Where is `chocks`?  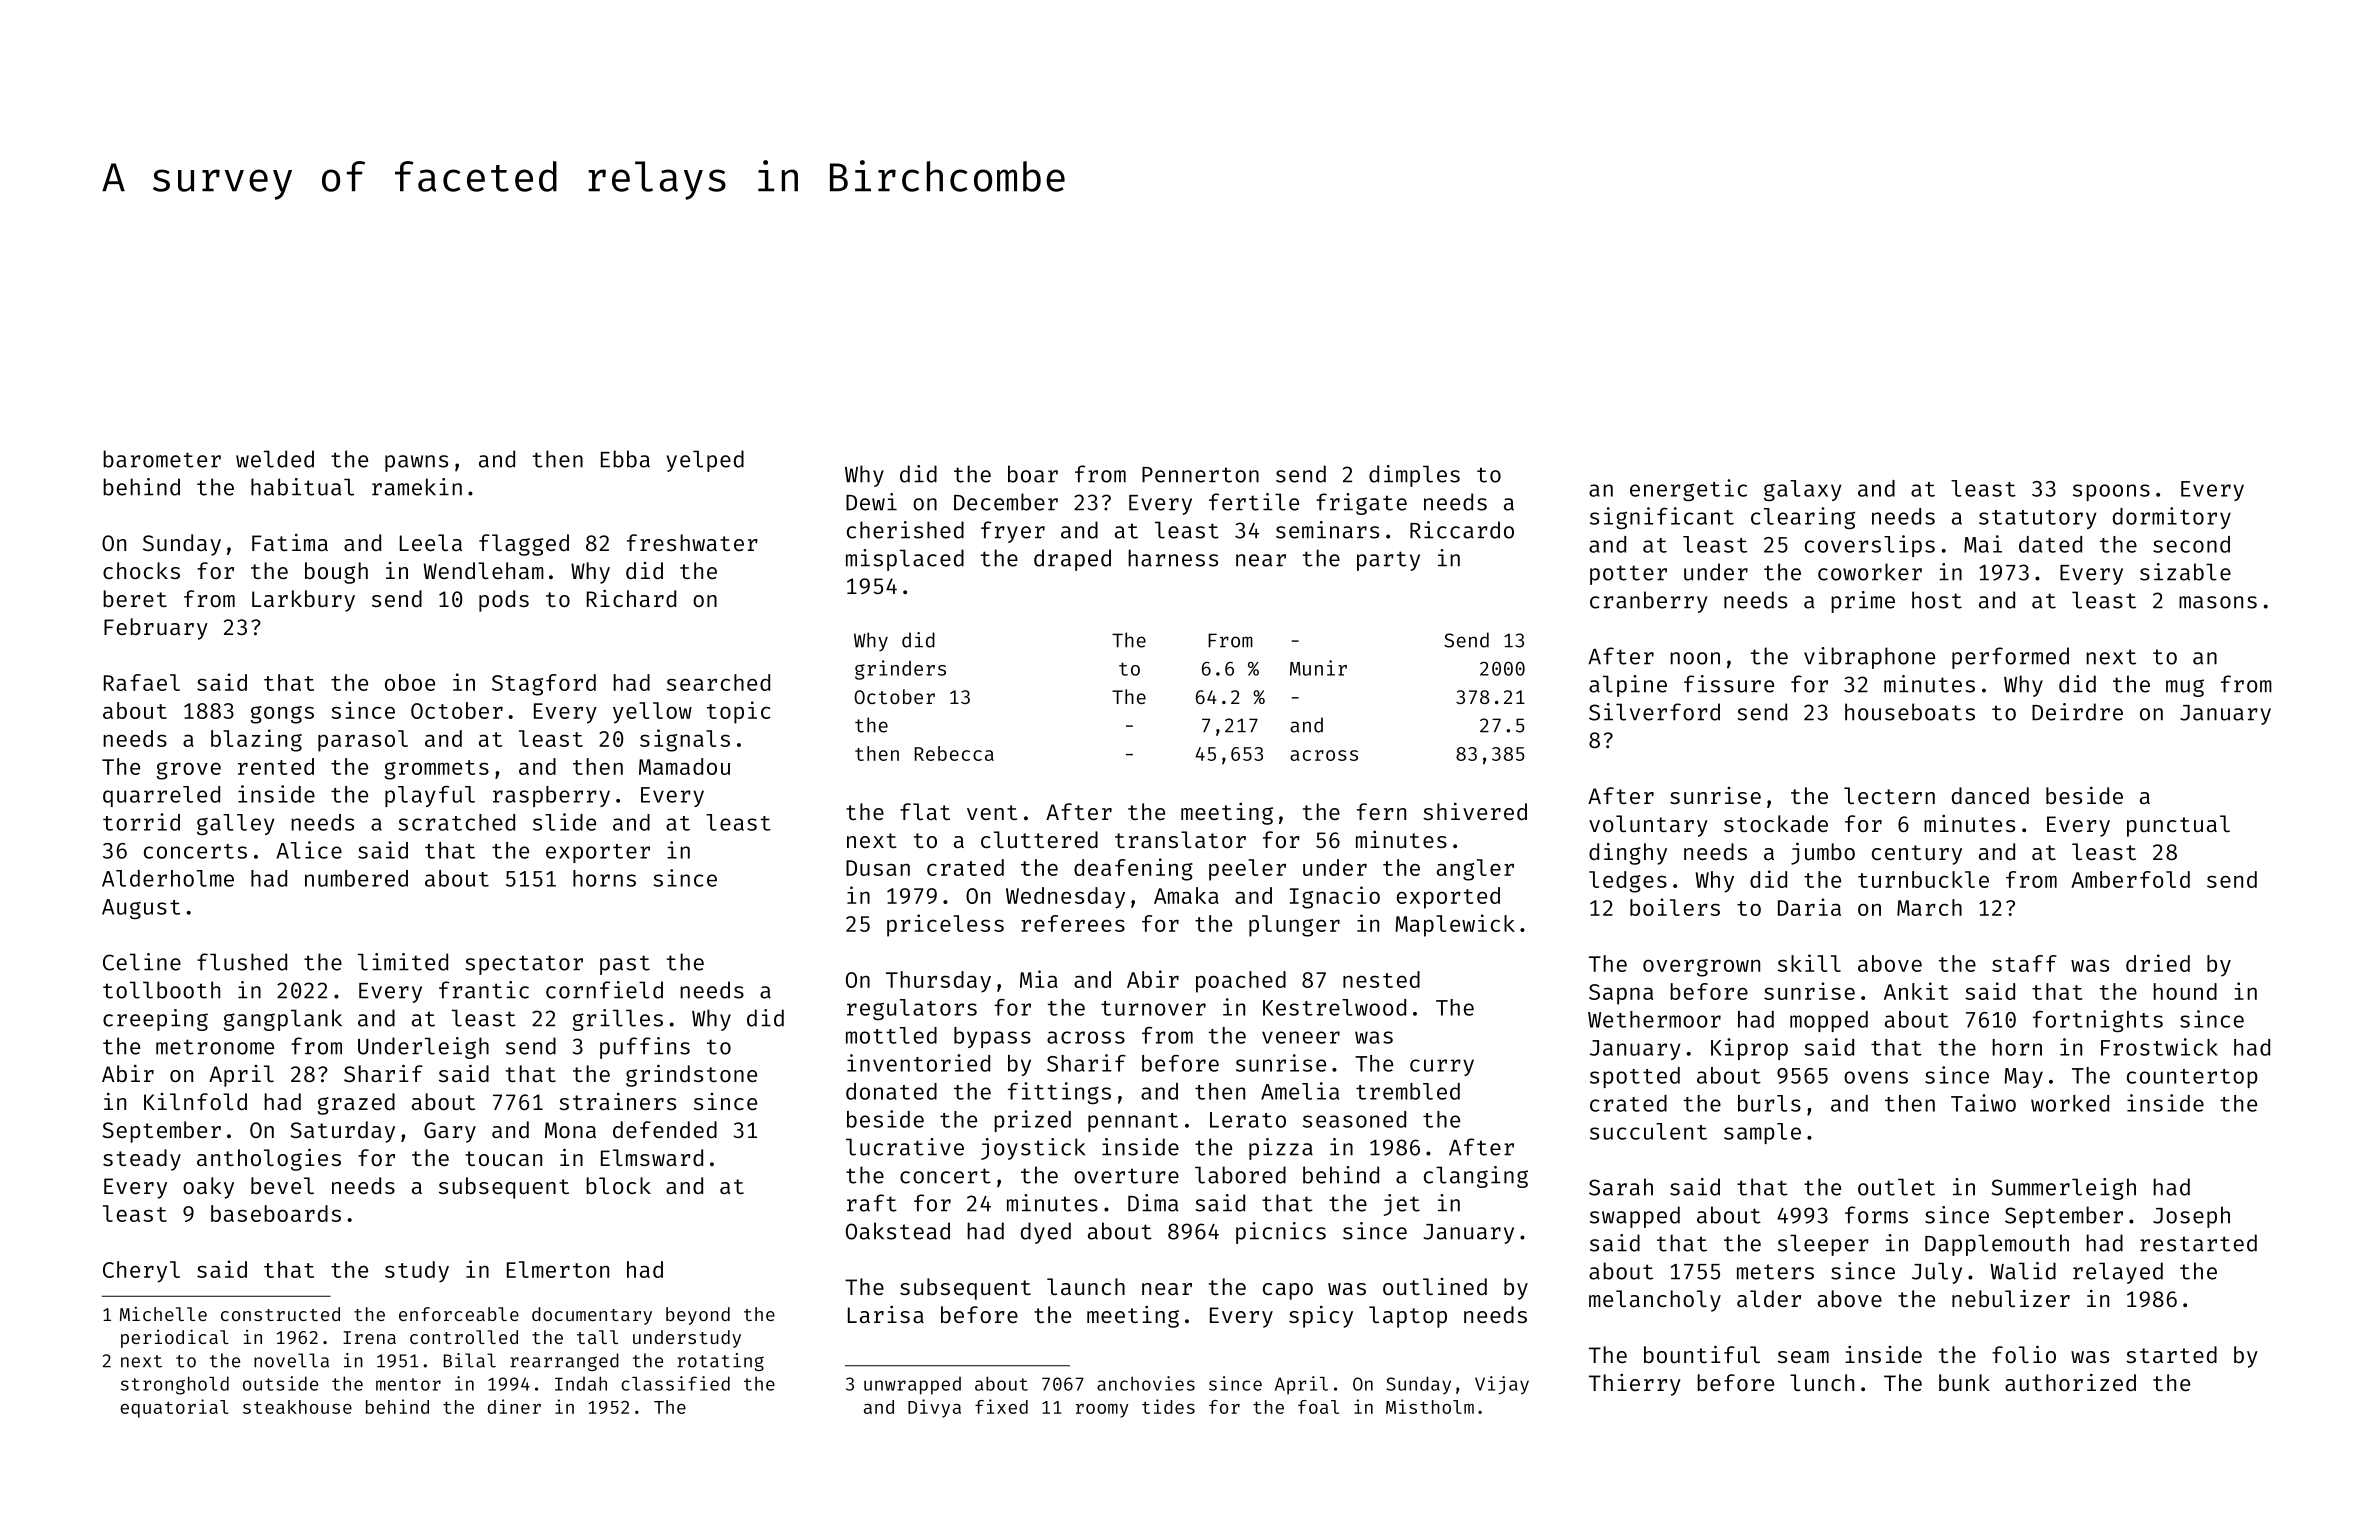
chocks is located at coordinates (141, 570).
